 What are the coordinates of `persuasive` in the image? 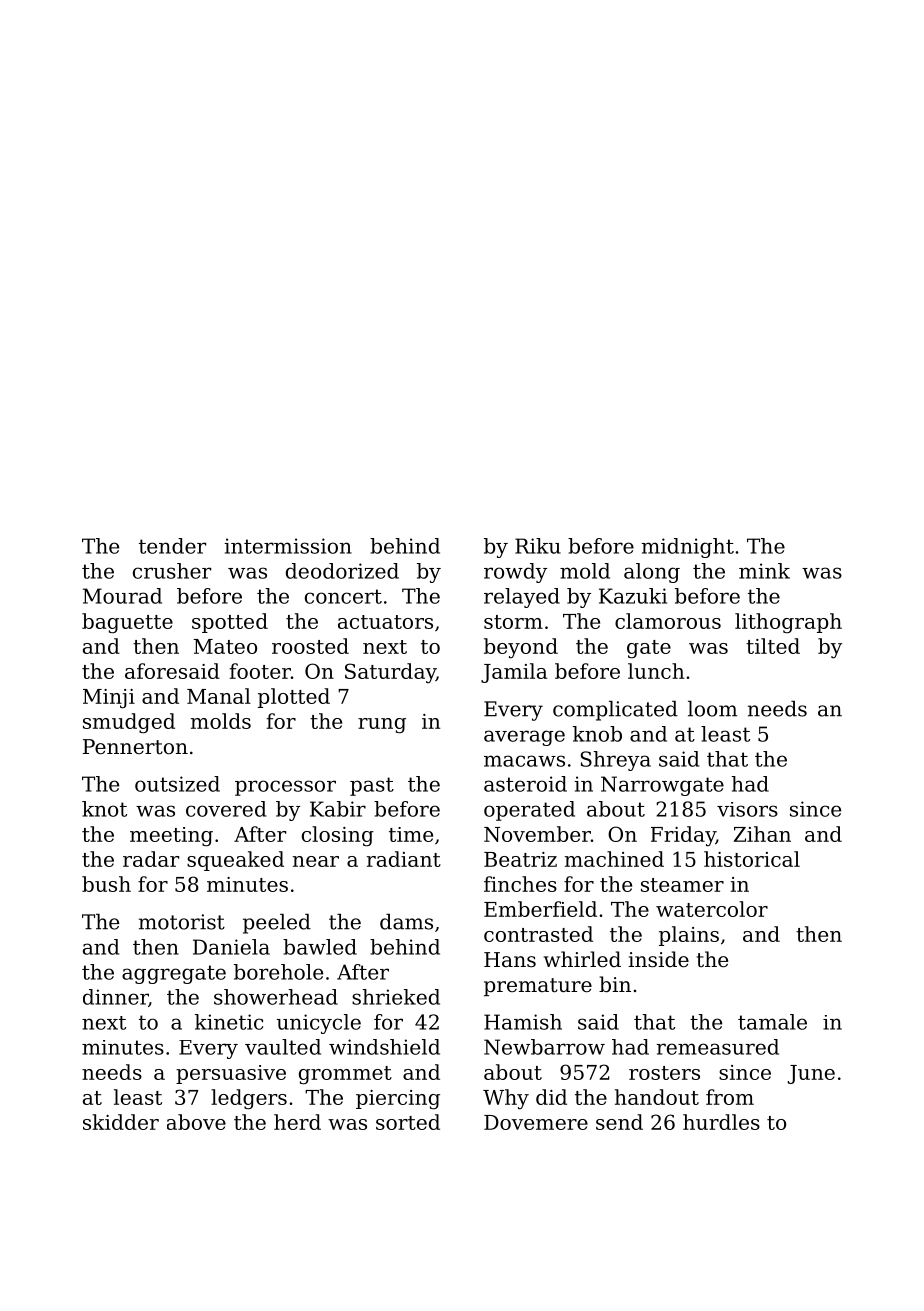 It's located at (231, 1074).
